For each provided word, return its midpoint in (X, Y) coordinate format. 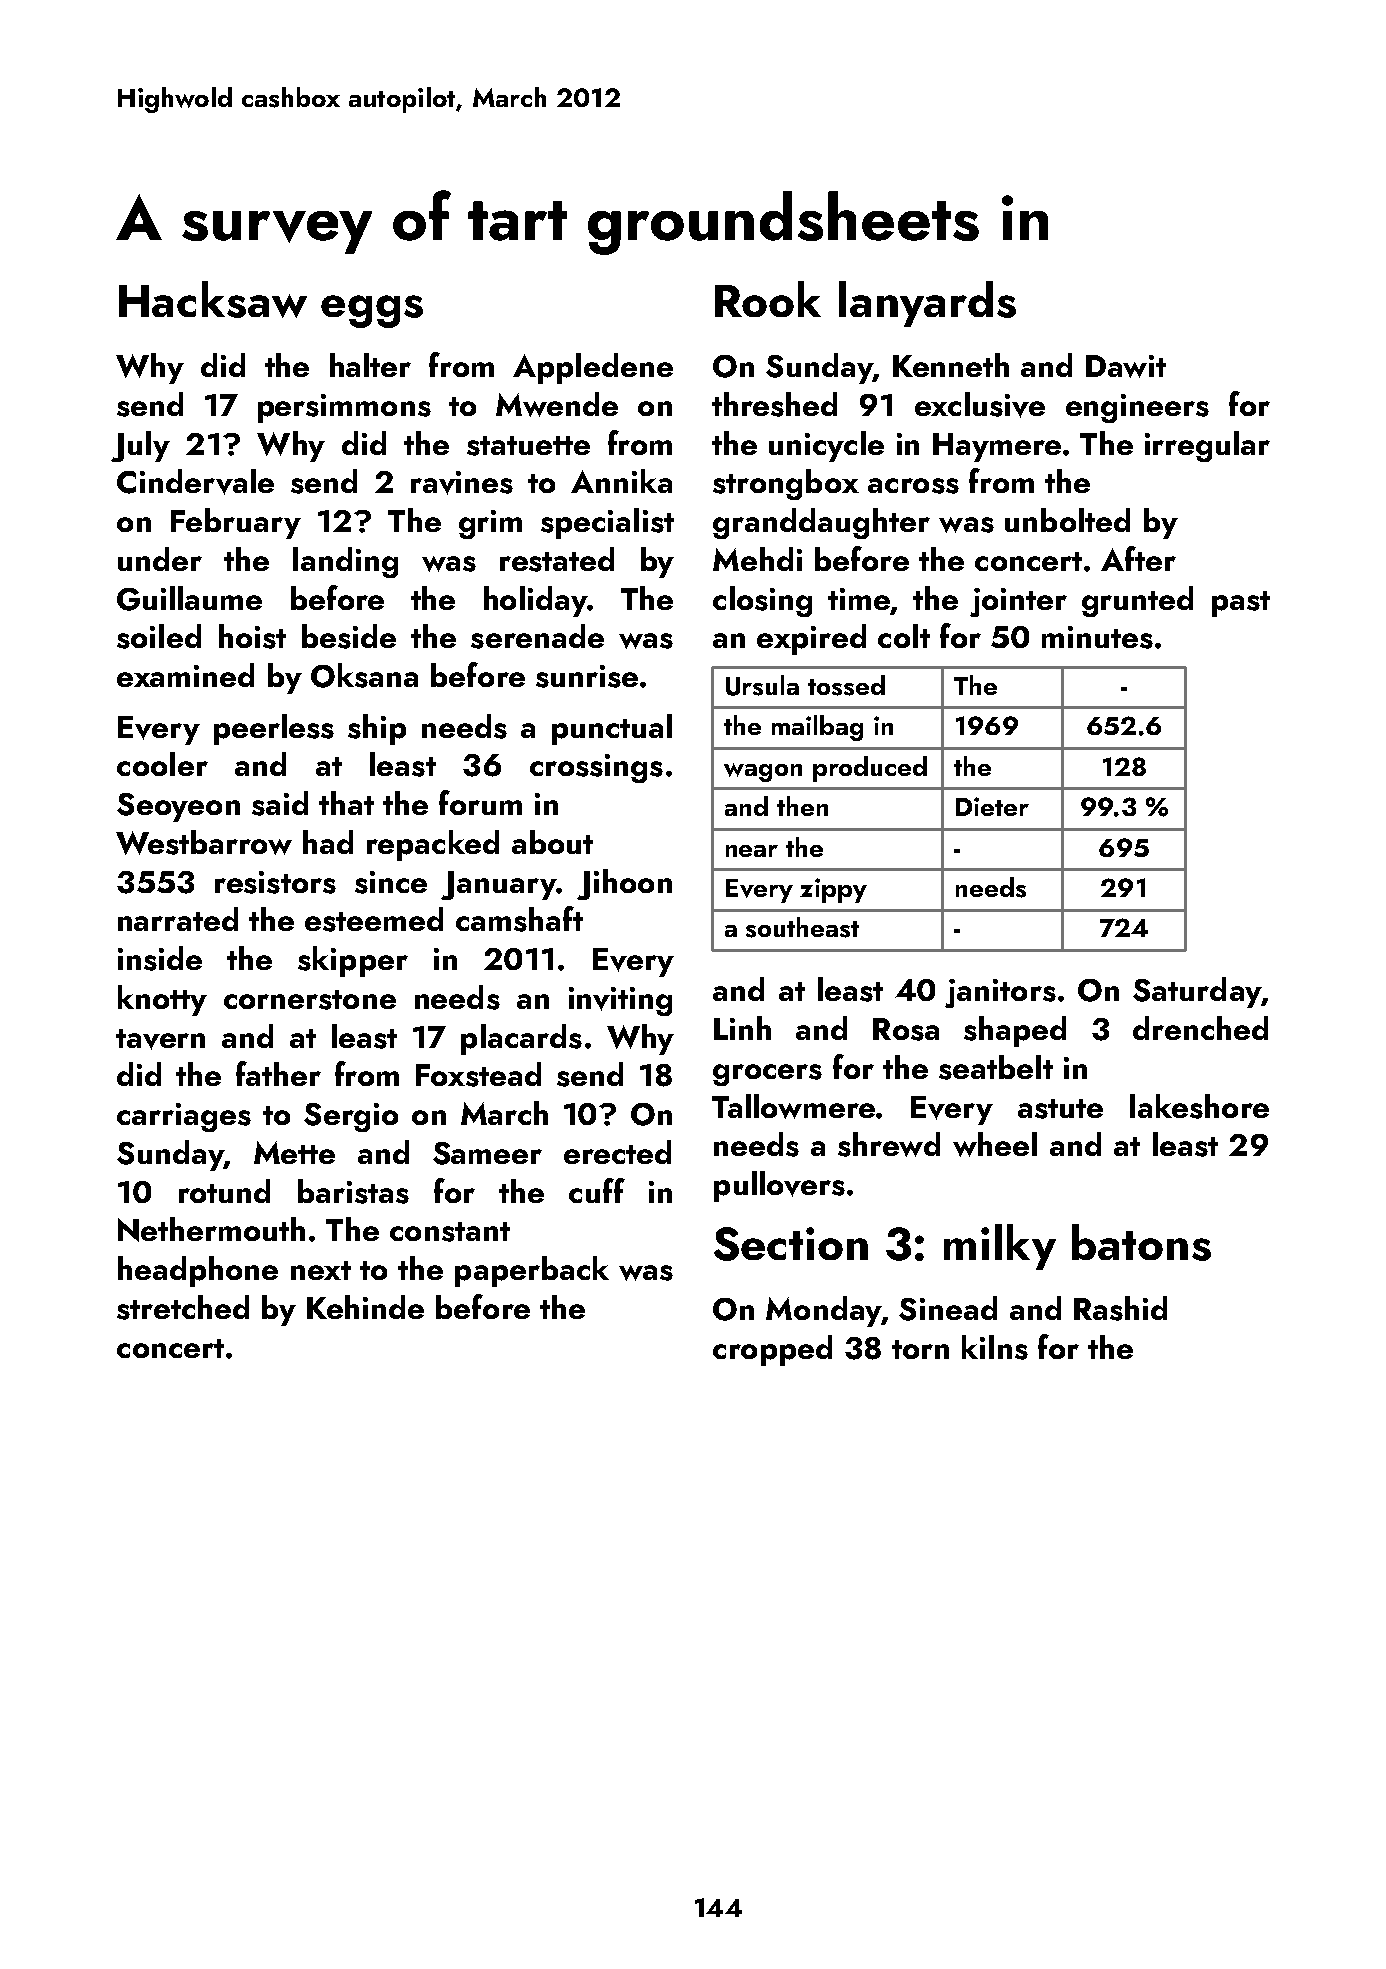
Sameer (487, 1153)
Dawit (1126, 366)
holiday (535, 601)
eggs (372, 311)
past (1241, 604)
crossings (596, 768)
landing (345, 562)
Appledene (593, 368)
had (328, 842)
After (1138, 558)
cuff (597, 1190)
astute (1060, 1109)
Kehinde (365, 1307)
